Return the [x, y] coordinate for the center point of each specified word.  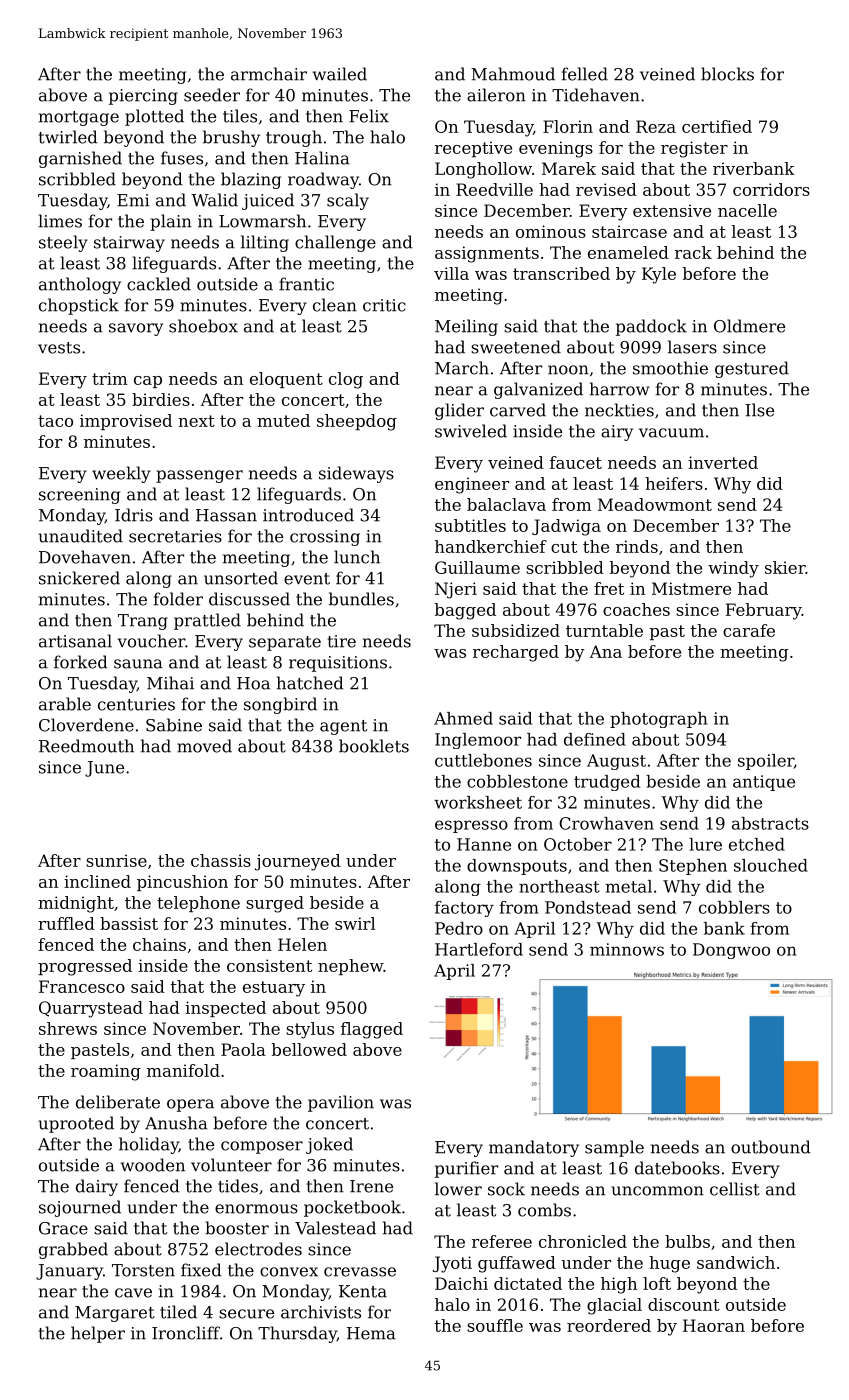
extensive [672, 210]
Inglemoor [478, 741]
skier [785, 567]
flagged [372, 1030]
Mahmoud [513, 74]
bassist [129, 923]
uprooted [76, 1124]
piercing [143, 97]
